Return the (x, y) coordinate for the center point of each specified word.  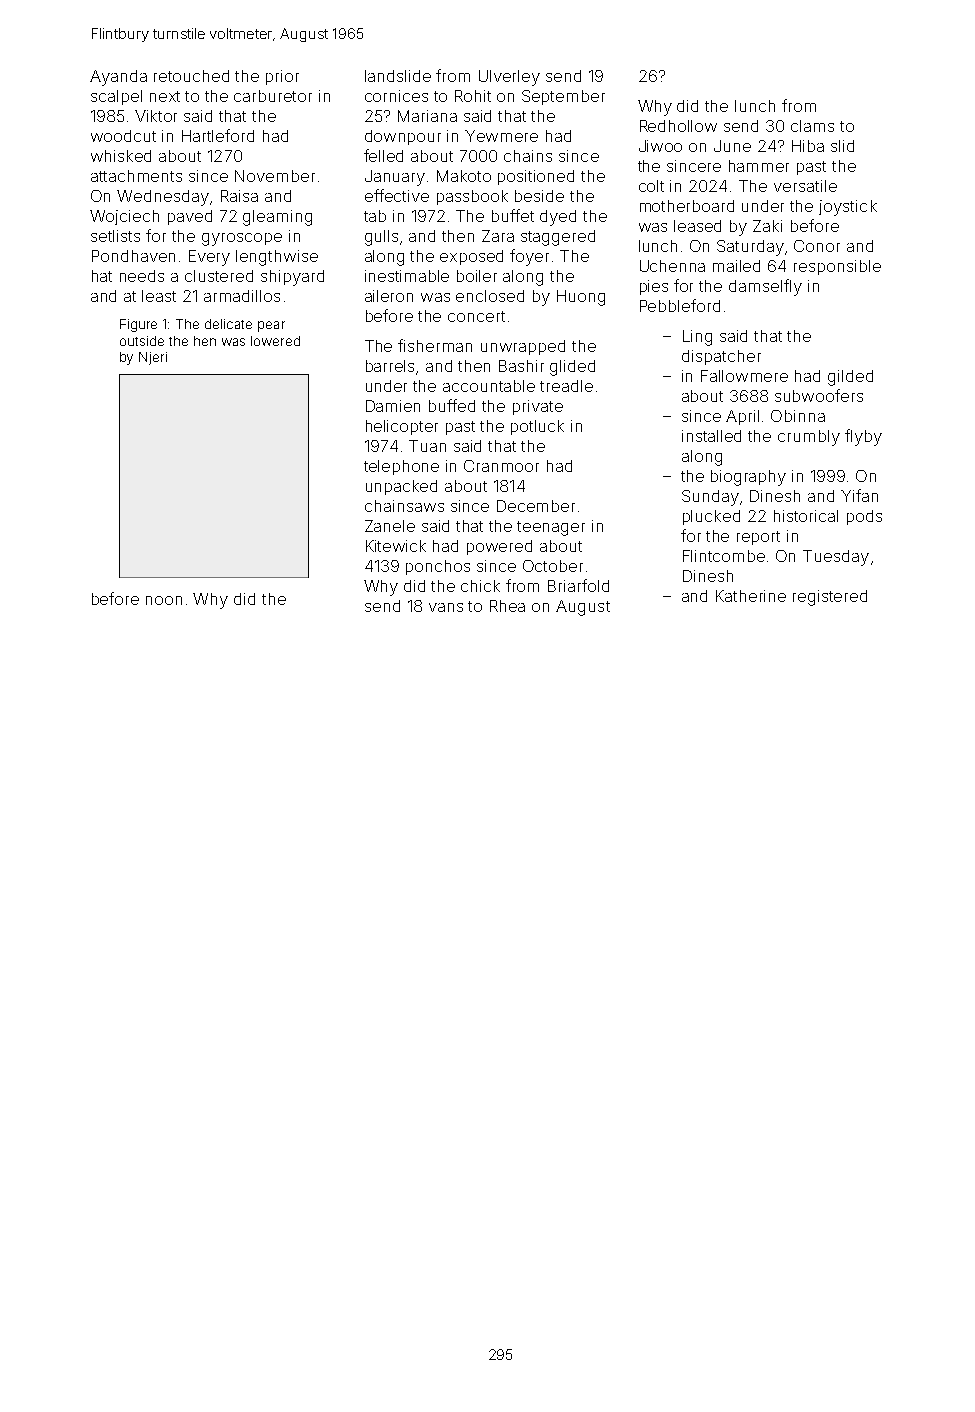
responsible (837, 267)
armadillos (242, 296)
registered (830, 598)
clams (812, 126)
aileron (389, 296)
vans (446, 607)
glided (572, 368)
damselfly (765, 287)
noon (164, 600)
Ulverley (509, 78)
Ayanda (118, 78)
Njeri (153, 358)
